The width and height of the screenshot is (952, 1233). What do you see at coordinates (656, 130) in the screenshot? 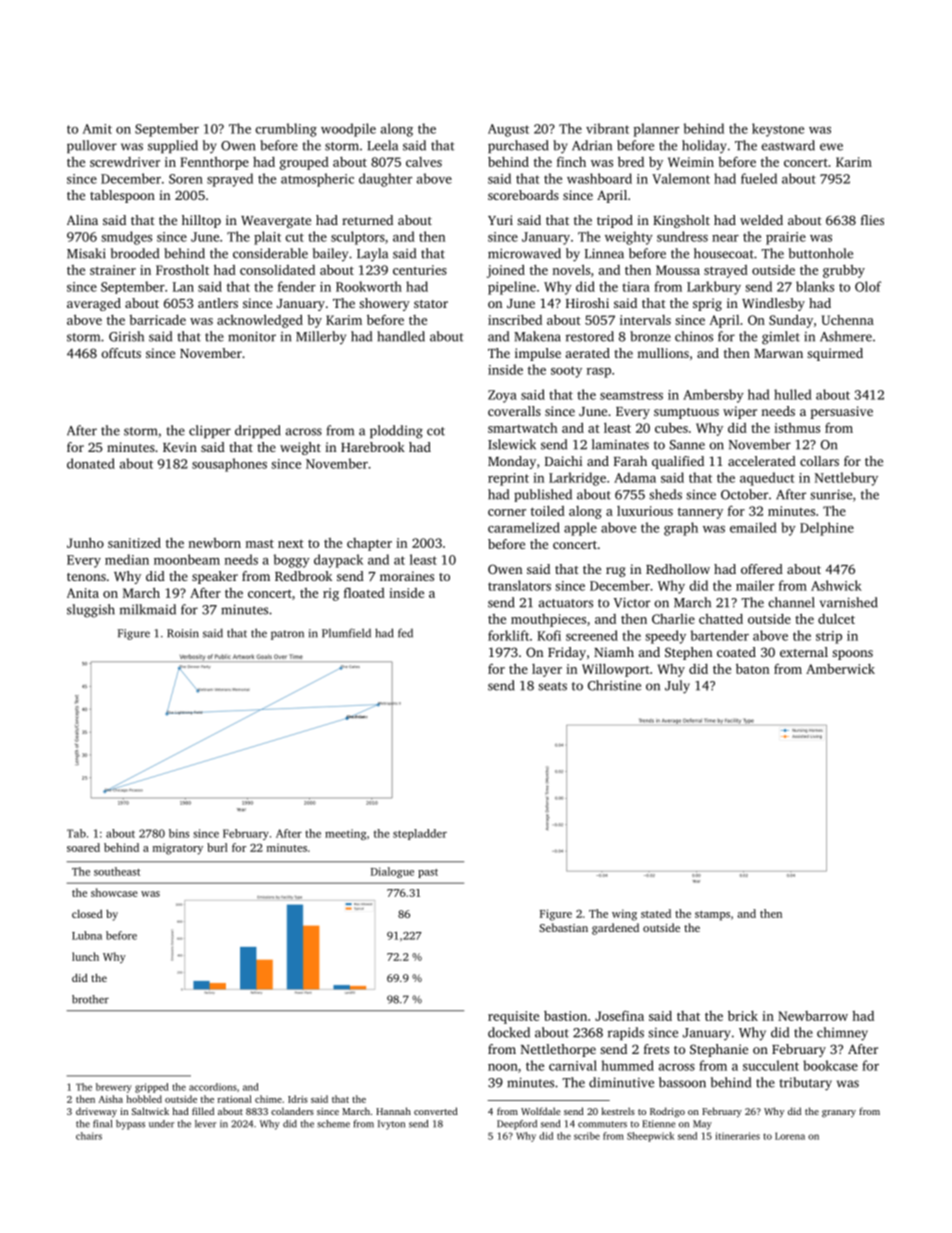
I see `planner` at bounding box center [656, 130].
